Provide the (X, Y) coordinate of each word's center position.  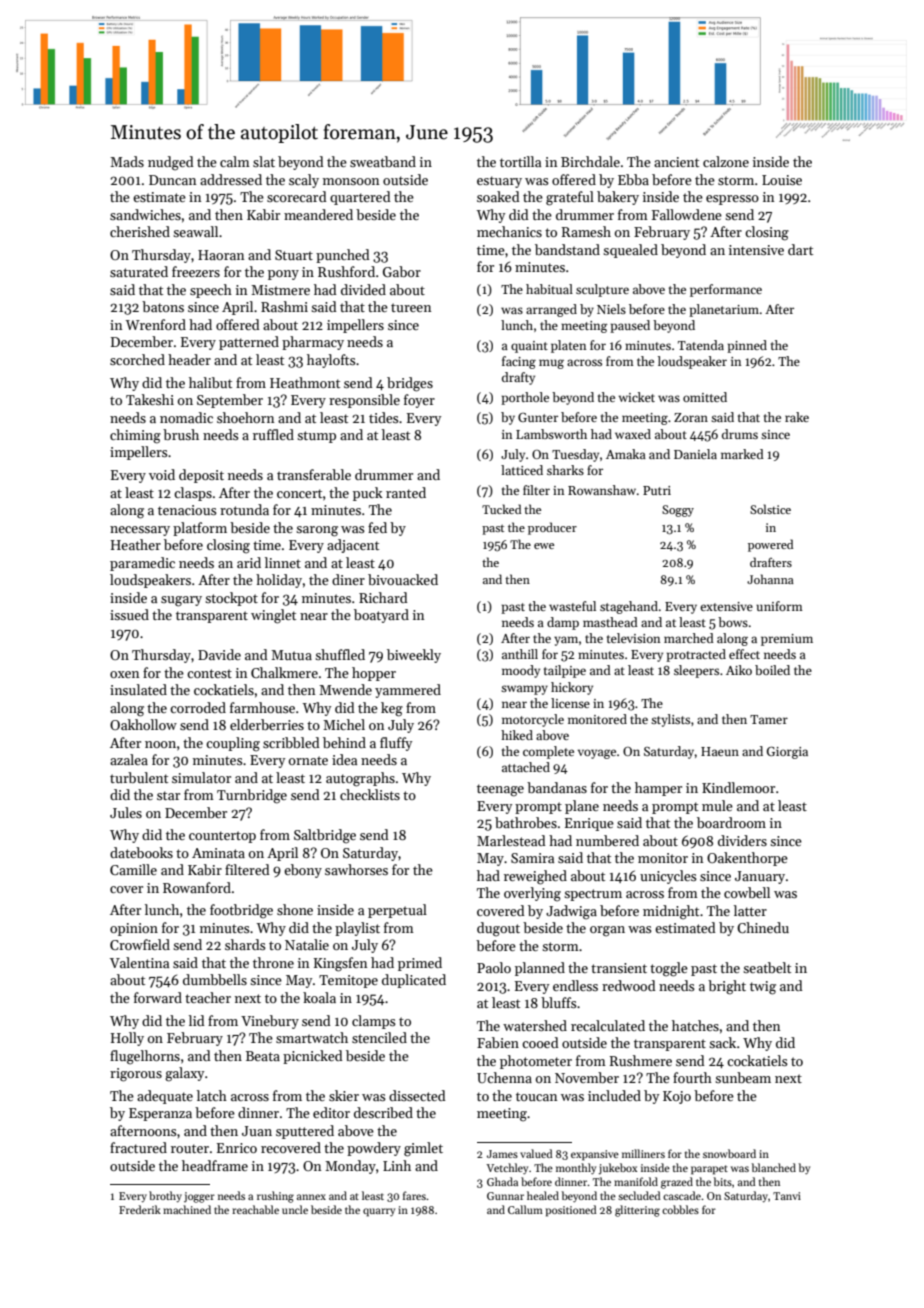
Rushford (346, 271)
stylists (670, 720)
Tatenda (701, 345)
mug (551, 364)
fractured (138, 1147)
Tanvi (787, 1196)
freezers (196, 271)
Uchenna (504, 1077)
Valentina (139, 962)
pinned (747, 346)
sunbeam (743, 1077)
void (162, 474)
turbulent (139, 777)
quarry (379, 1212)
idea (344, 759)
